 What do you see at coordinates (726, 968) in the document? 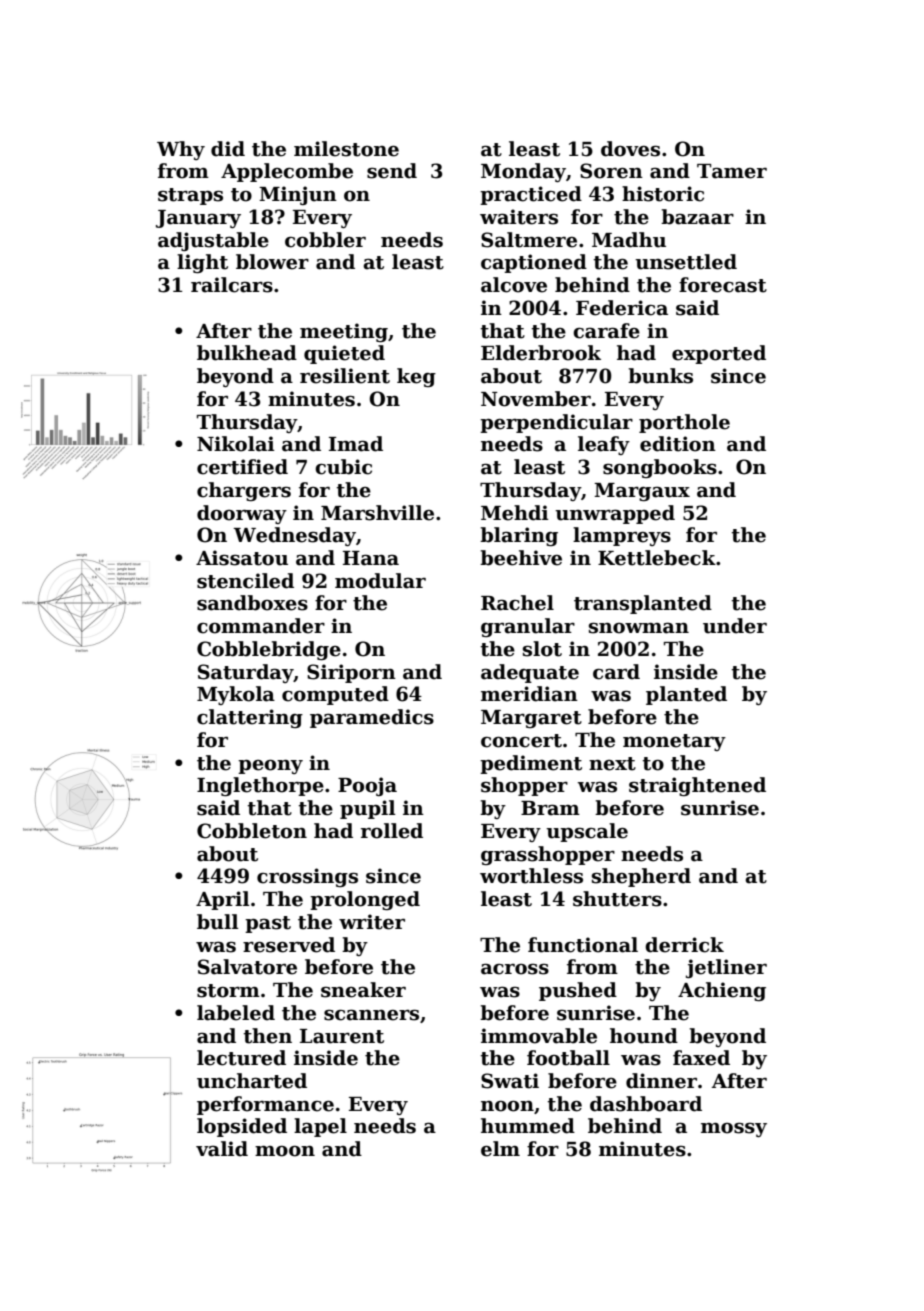
I see `jetliner` at bounding box center [726, 968].
